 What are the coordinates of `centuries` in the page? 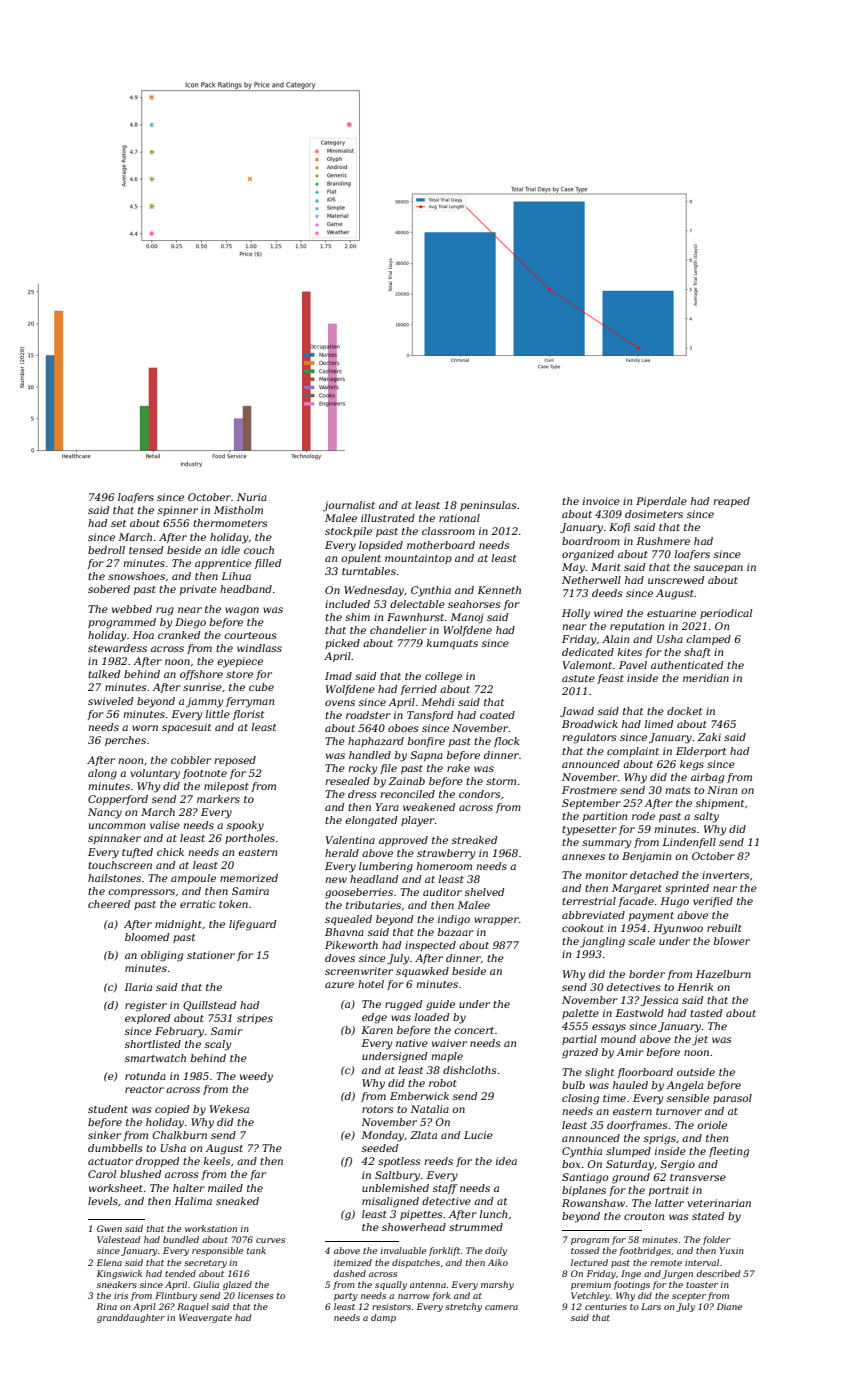 It's located at (606, 1306).
